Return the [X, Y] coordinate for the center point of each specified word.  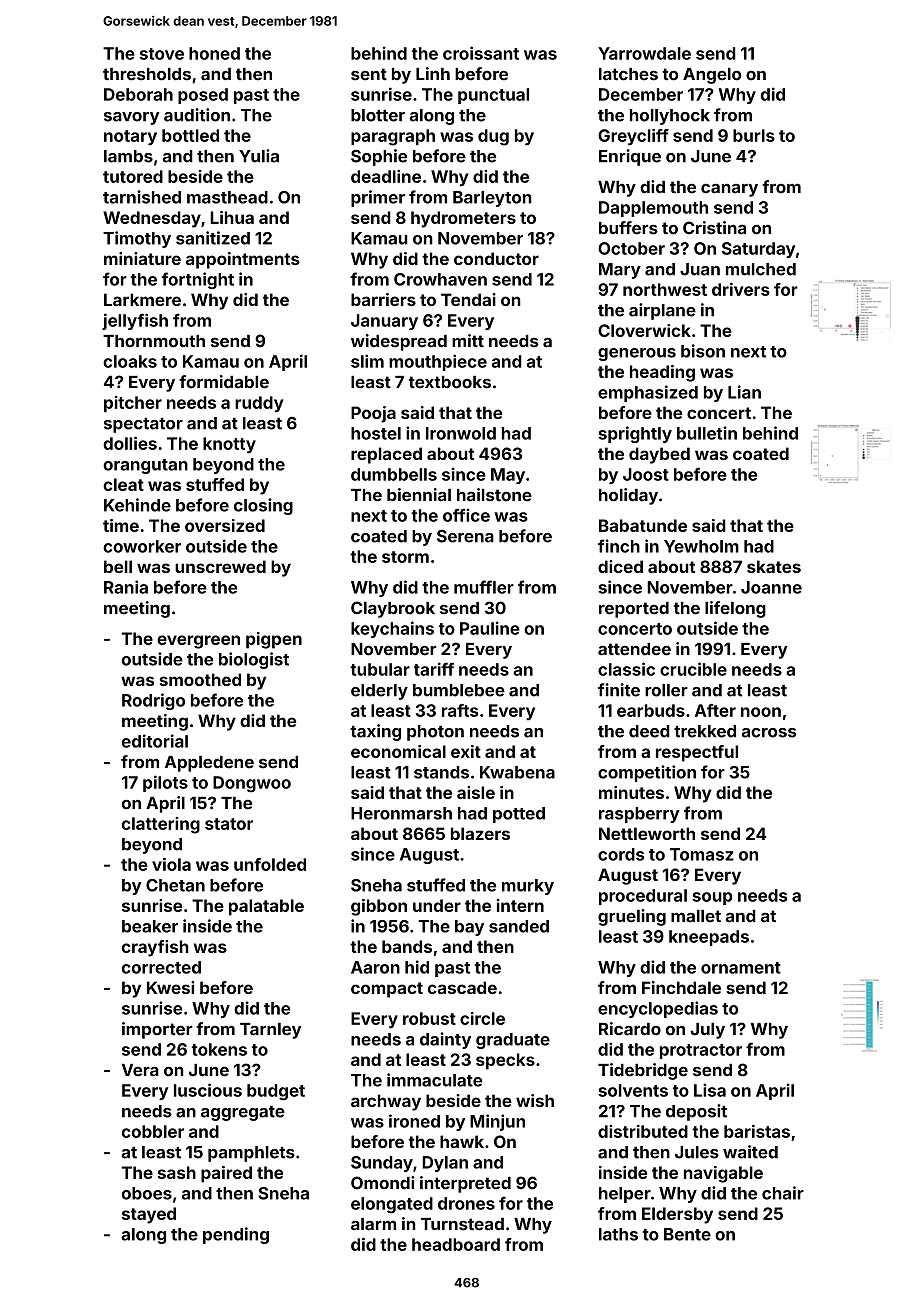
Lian [744, 392]
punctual [493, 96]
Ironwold [461, 433]
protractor [701, 1051]
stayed [149, 1215]
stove [162, 54]
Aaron [375, 967]
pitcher [133, 404]
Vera [140, 1070]
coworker [142, 546]
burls [754, 135]
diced [620, 566]
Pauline [490, 628]
